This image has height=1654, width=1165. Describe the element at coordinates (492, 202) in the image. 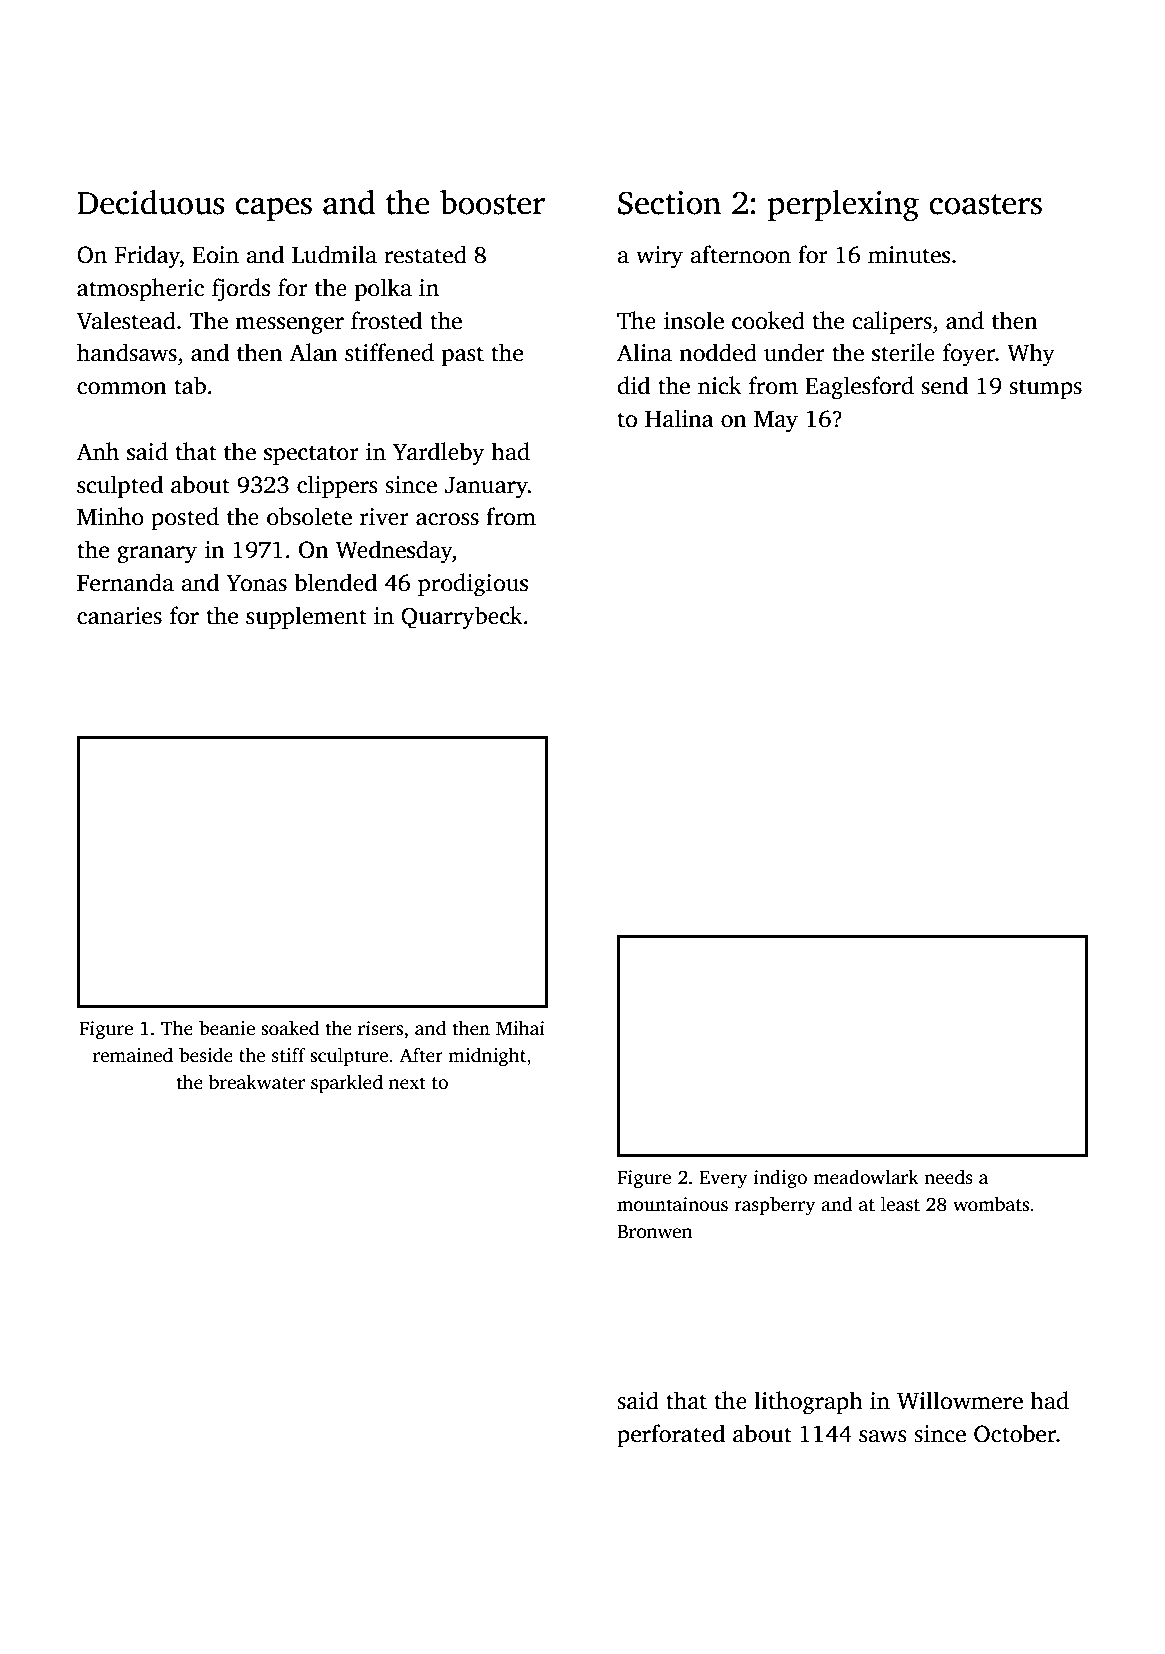

I see `booster` at that location.
